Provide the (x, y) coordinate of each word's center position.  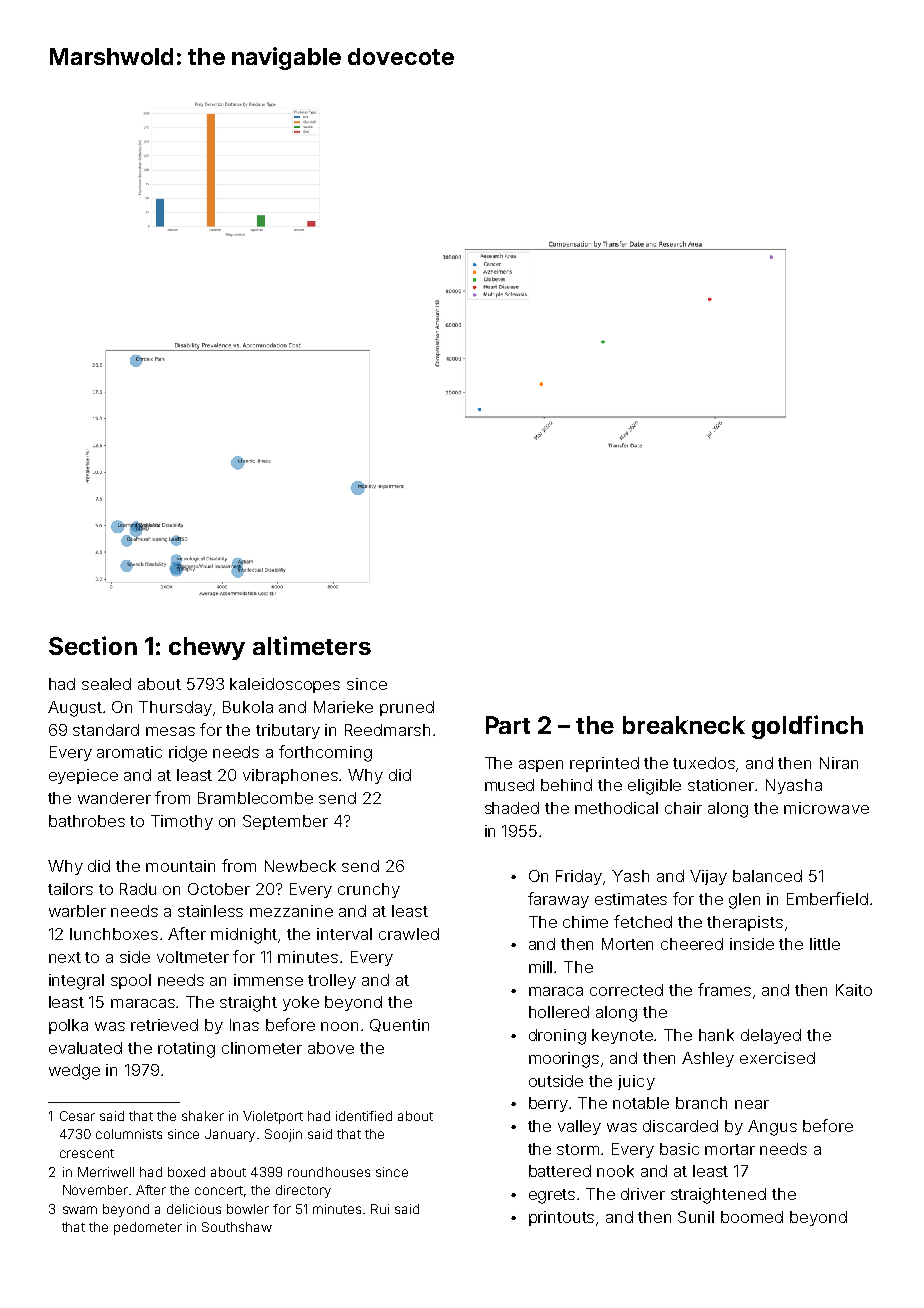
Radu (138, 889)
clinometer (262, 1048)
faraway (558, 900)
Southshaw (237, 1227)
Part (508, 725)
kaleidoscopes (285, 685)
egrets (552, 1196)
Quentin (399, 1025)
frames (724, 989)
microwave (826, 808)
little (825, 944)
